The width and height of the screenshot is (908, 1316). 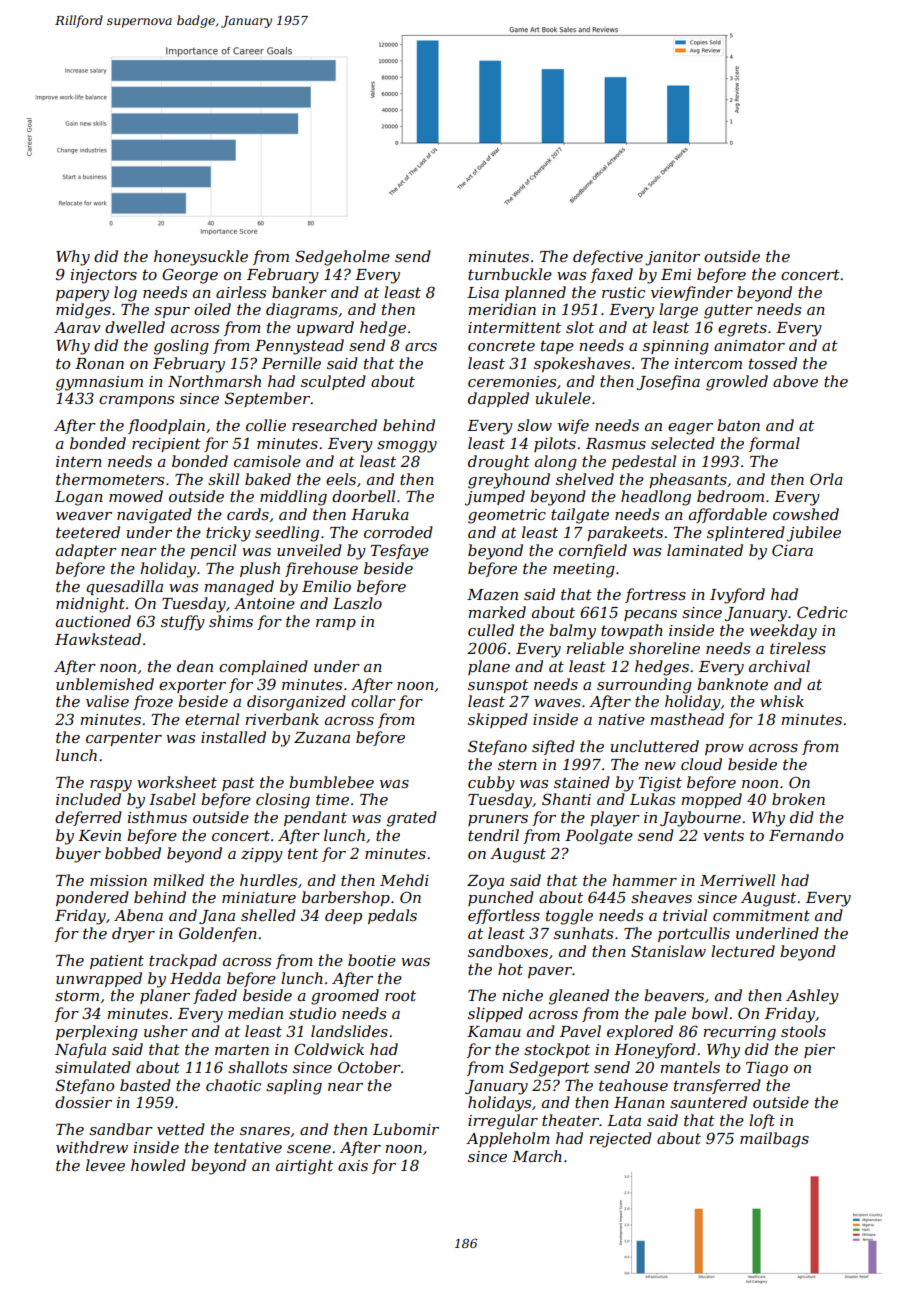 What do you see at coordinates (644, 880) in the screenshot?
I see `hammer` at bounding box center [644, 880].
